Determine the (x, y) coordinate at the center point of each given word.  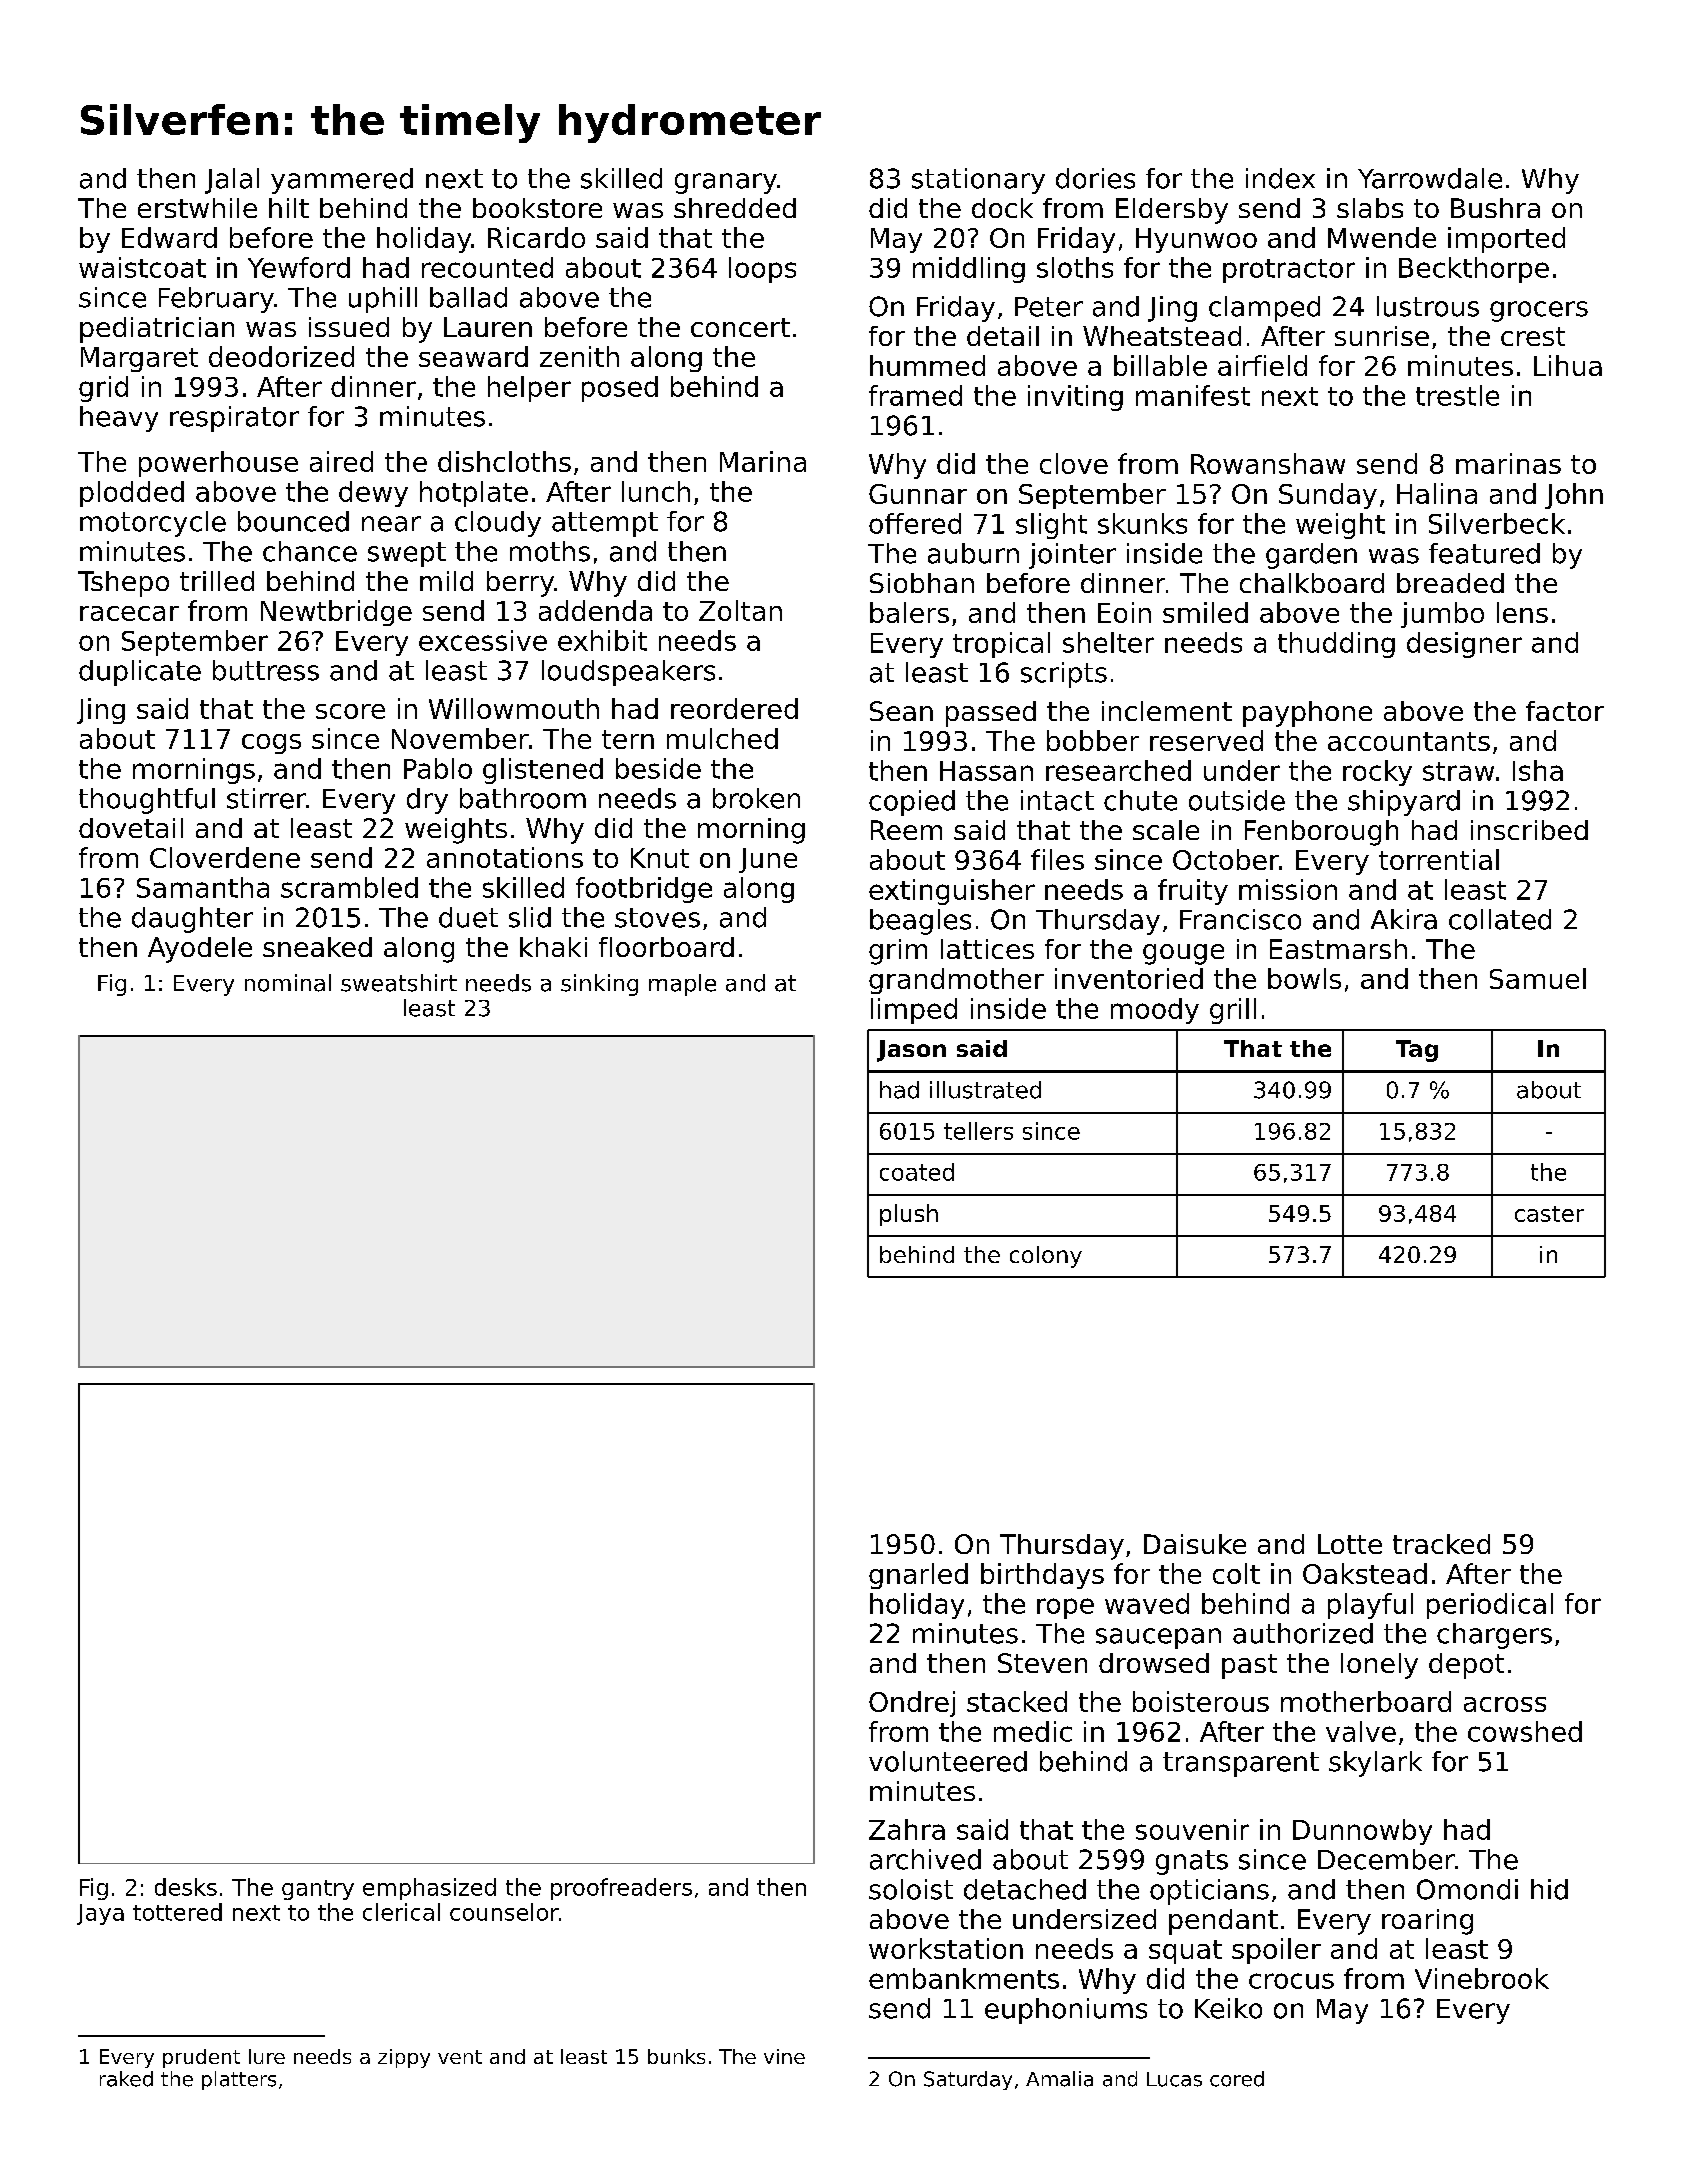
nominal (288, 983)
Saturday (968, 2080)
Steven (1042, 1663)
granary (726, 183)
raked (126, 2079)
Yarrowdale (1430, 178)
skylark (1375, 1764)
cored (1237, 2079)
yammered (342, 181)
